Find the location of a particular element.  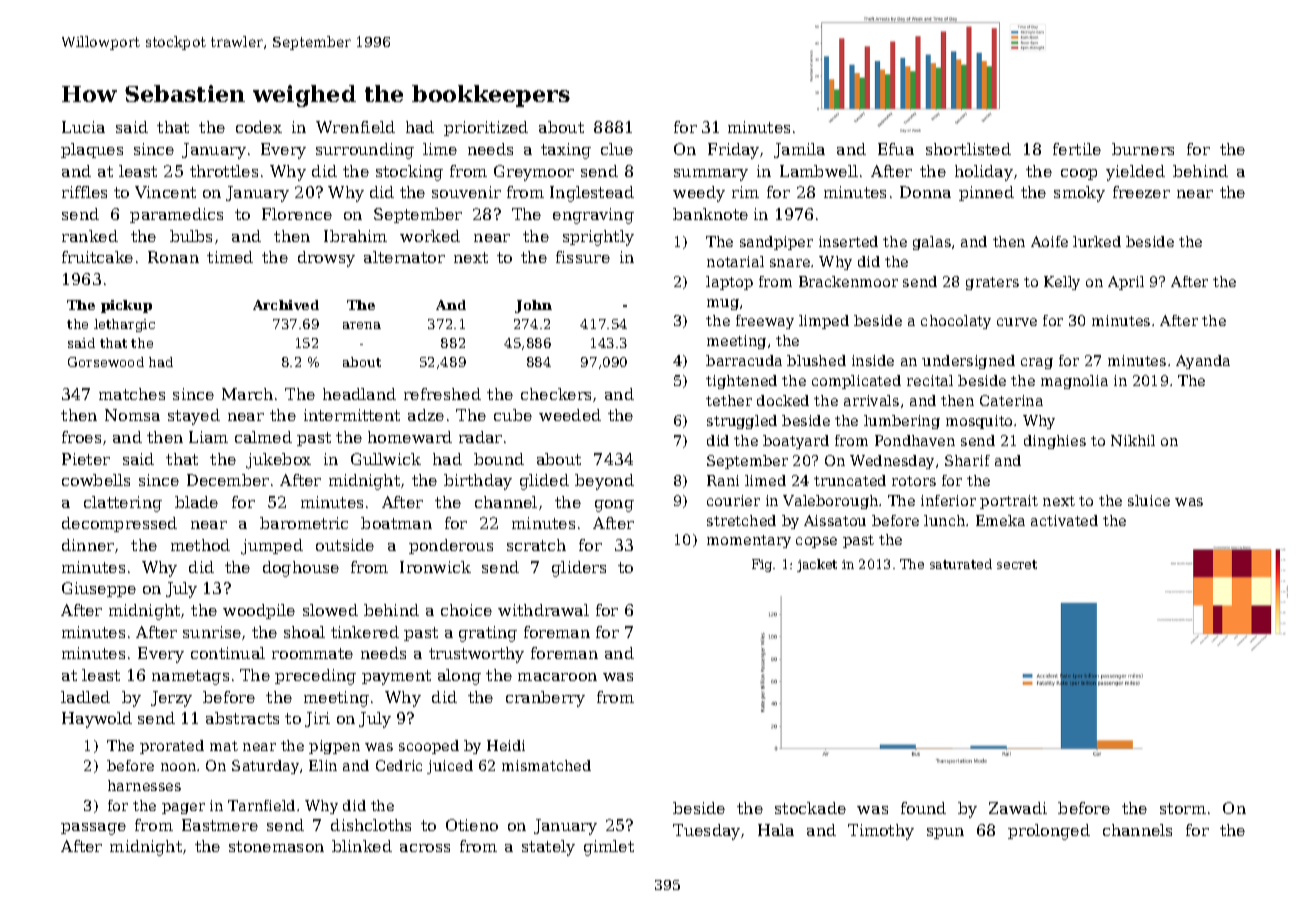

Jiri is located at coordinates (317, 719).
